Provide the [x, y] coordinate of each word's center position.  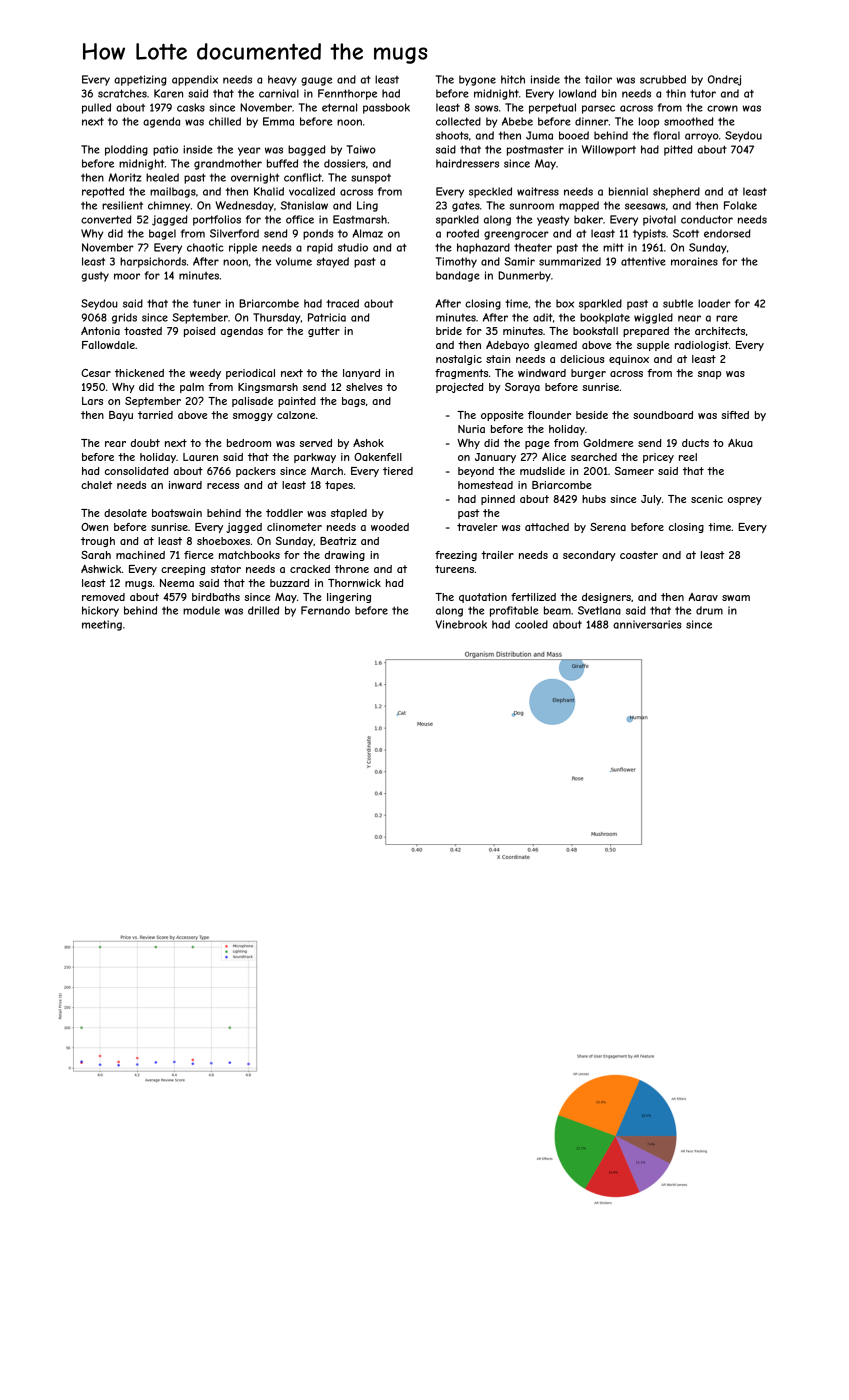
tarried [155, 415]
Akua [740, 443]
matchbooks [249, 555]
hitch [513, 79]
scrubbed [663, 79]
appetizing [140, 80]
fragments [461, 374]
